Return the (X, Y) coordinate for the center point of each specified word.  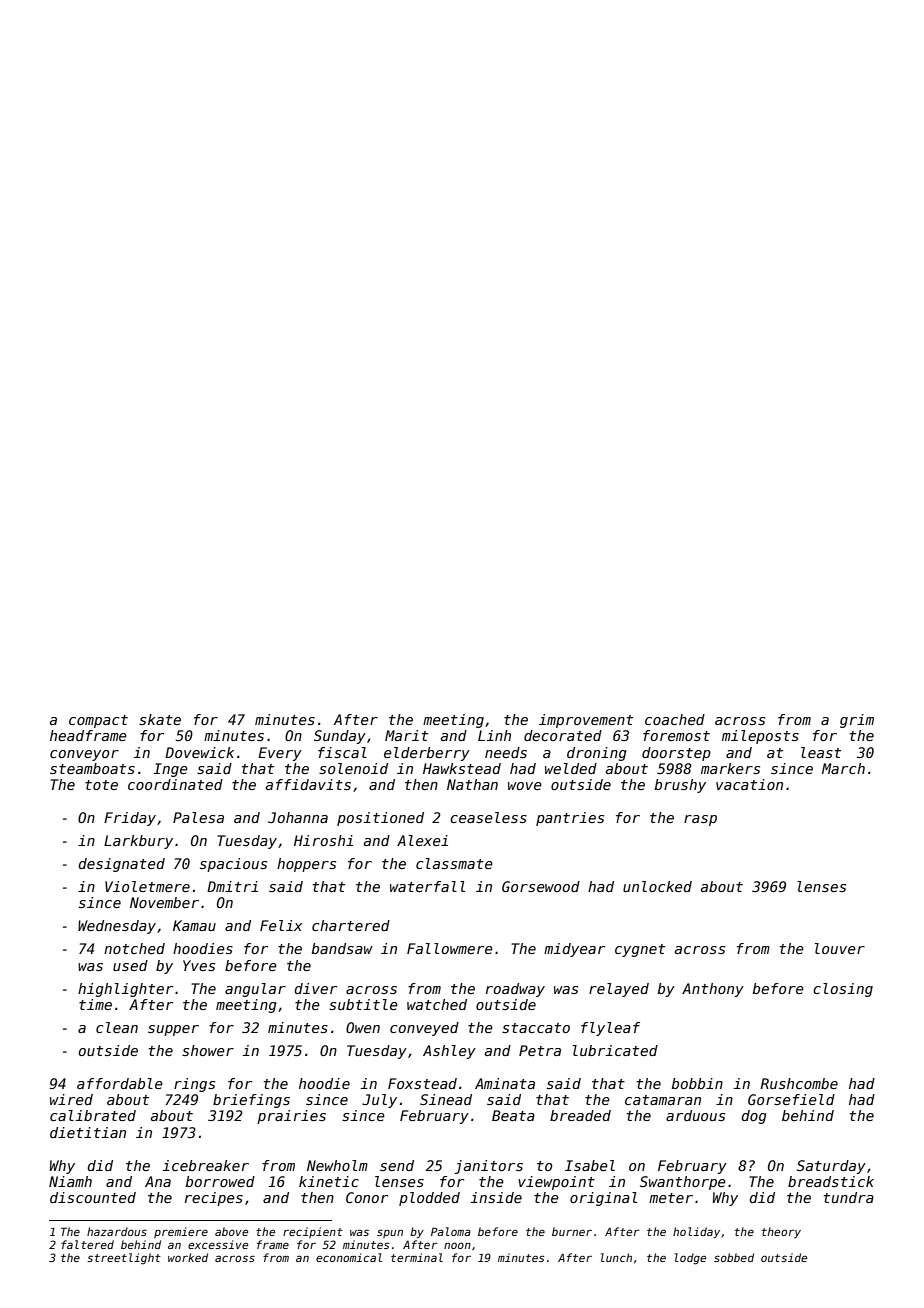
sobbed (734, 1257)
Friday (130, 819)
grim (857, 721)
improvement (586, 721)
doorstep (676, 754)
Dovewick (199, 752)
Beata (513, 1115)
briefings (251, 1101)
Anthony (713, 990)
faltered (87, 1244)
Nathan (472, 784)
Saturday (831, 1167)
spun (390, 1233)
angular (255, 990)
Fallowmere (450, 948)
